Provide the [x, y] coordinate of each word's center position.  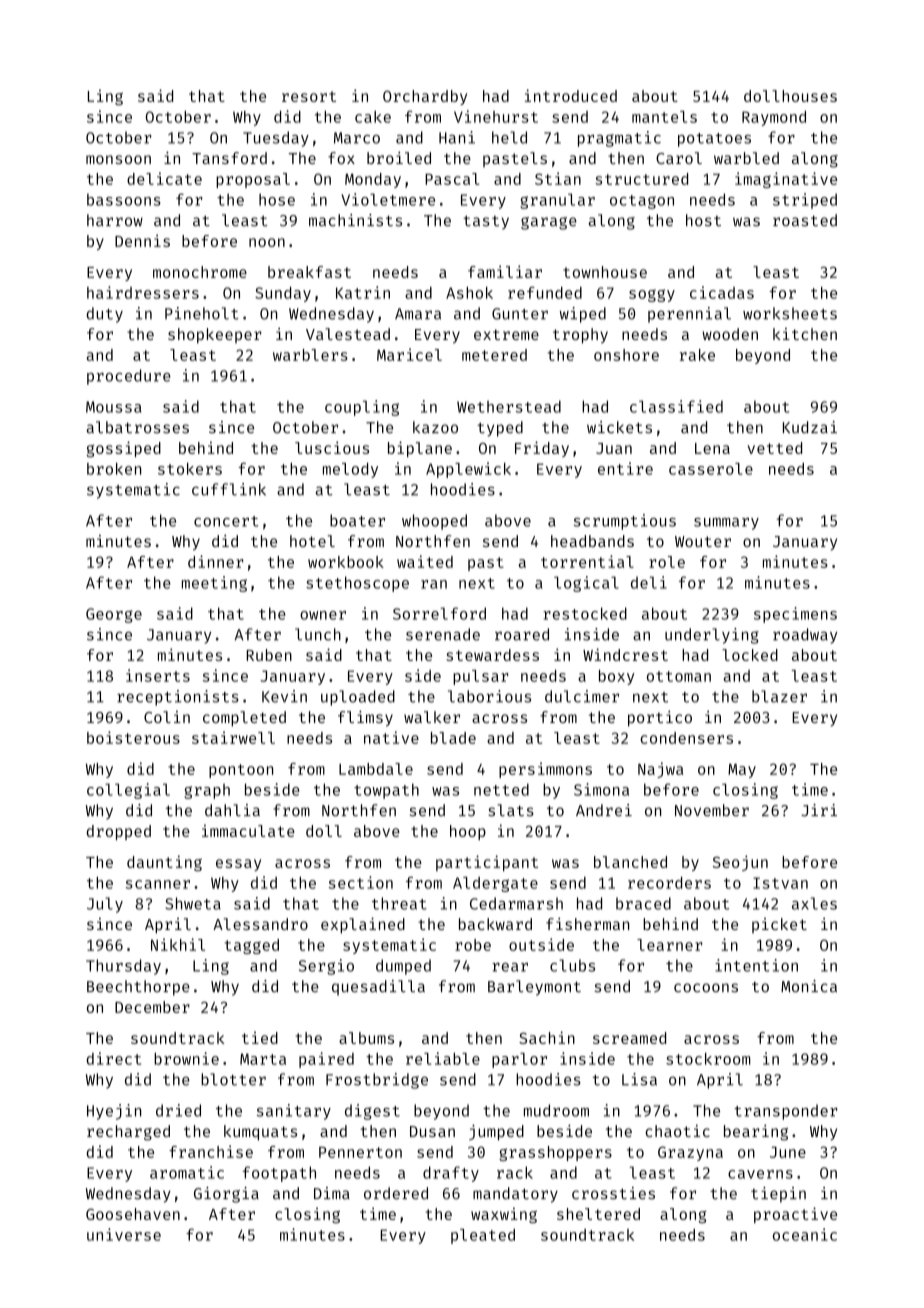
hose [277, 199]
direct [113, 1058]
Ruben [269, 655]
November [712, 810]
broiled [399, 158]
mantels [664, 117]
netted [501, 789]
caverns [760, 1174]
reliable [443, 1058]
